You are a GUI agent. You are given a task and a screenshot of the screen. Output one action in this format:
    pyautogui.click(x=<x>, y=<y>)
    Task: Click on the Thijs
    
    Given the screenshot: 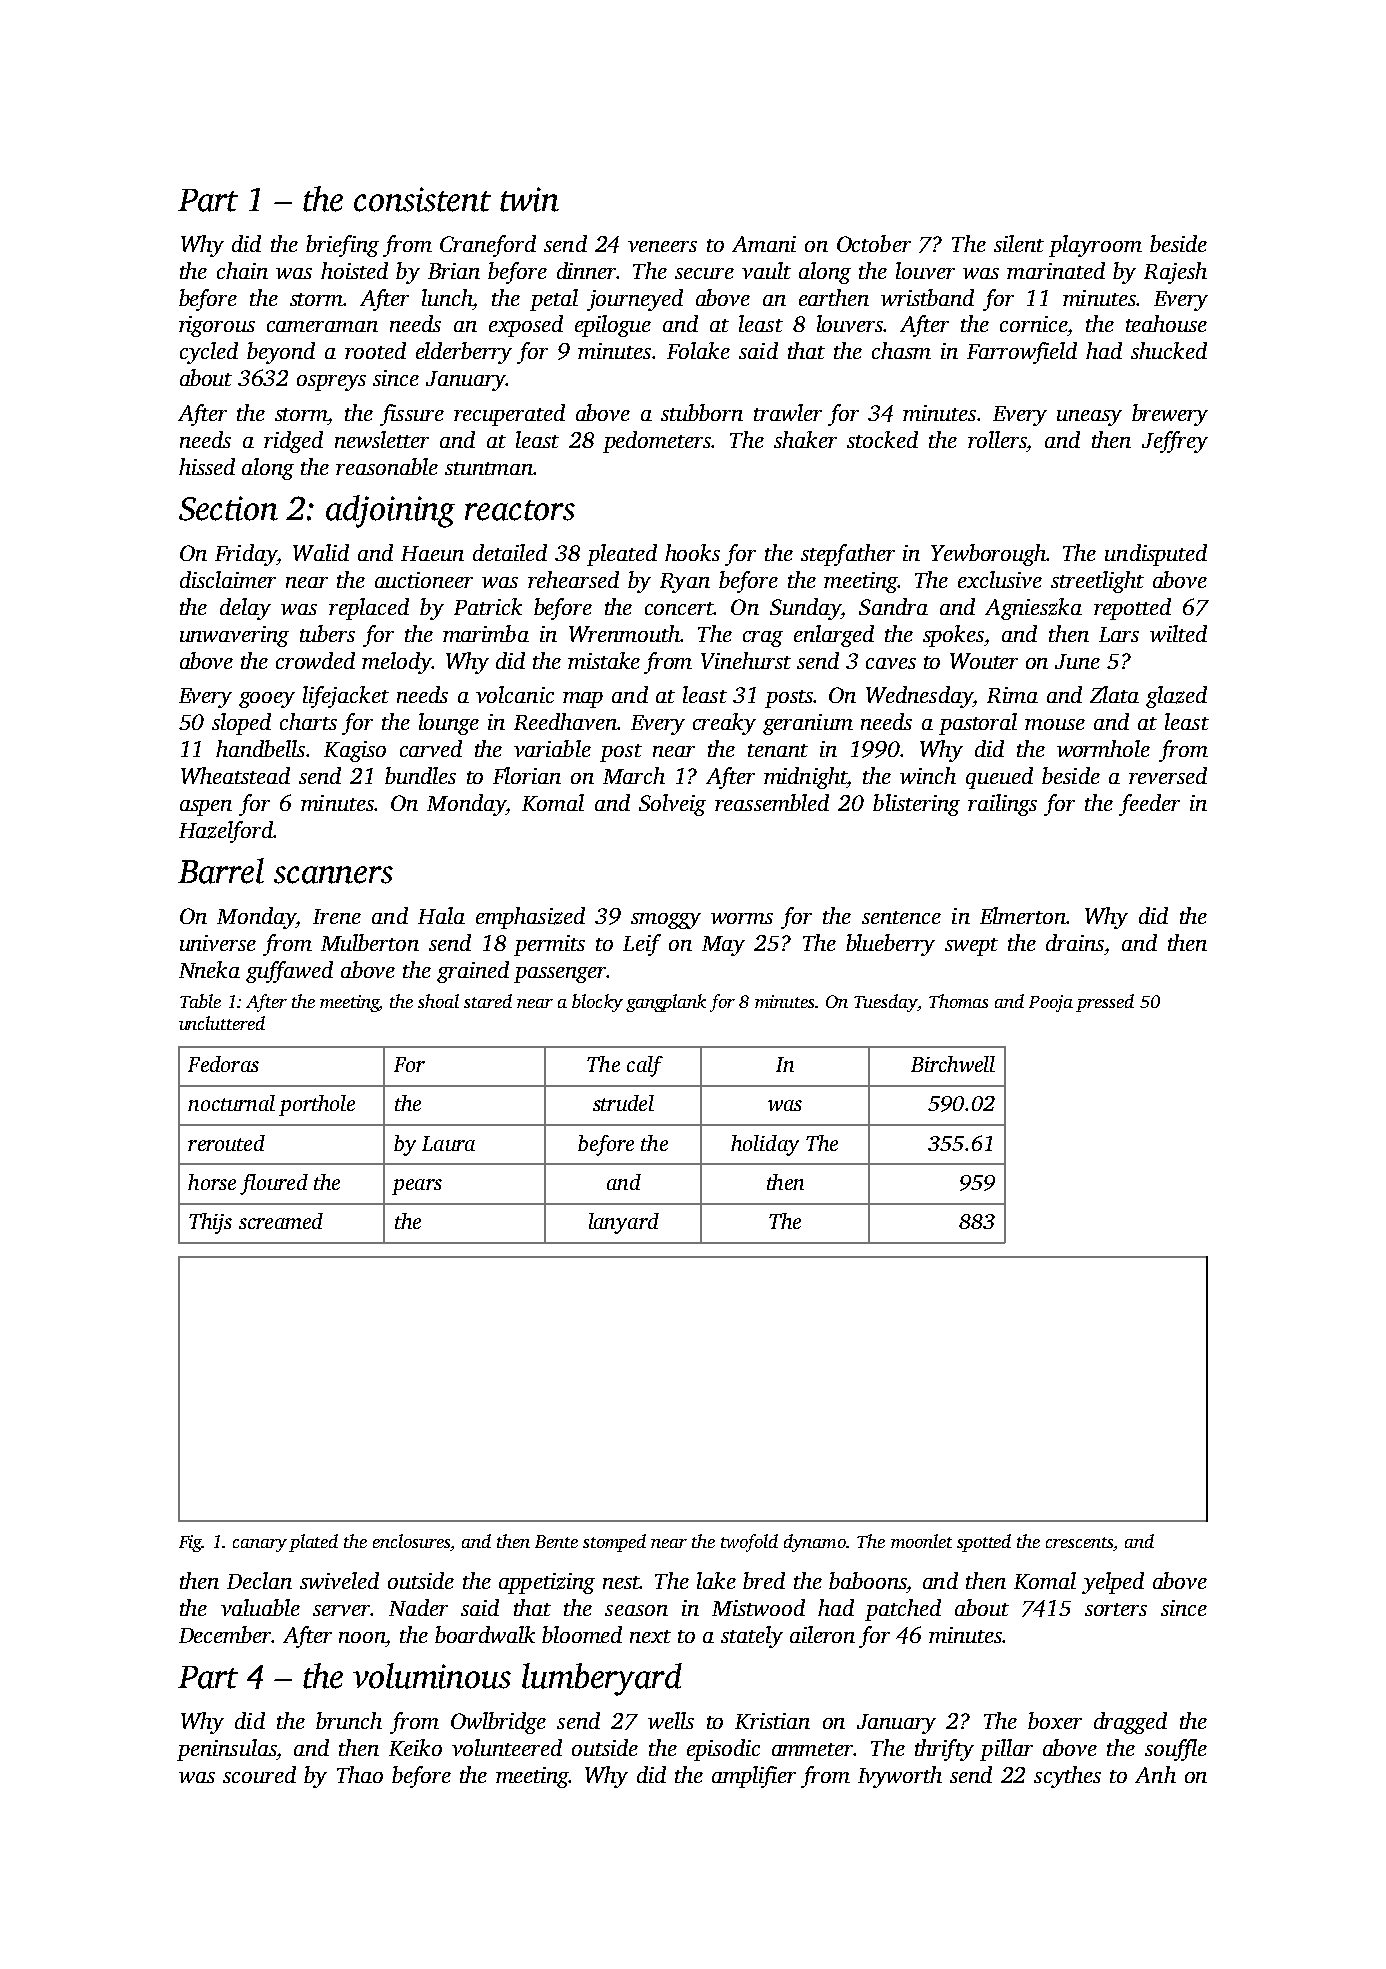 What is the action you would take?
    pyautogui.click(x=210, y=1223)
